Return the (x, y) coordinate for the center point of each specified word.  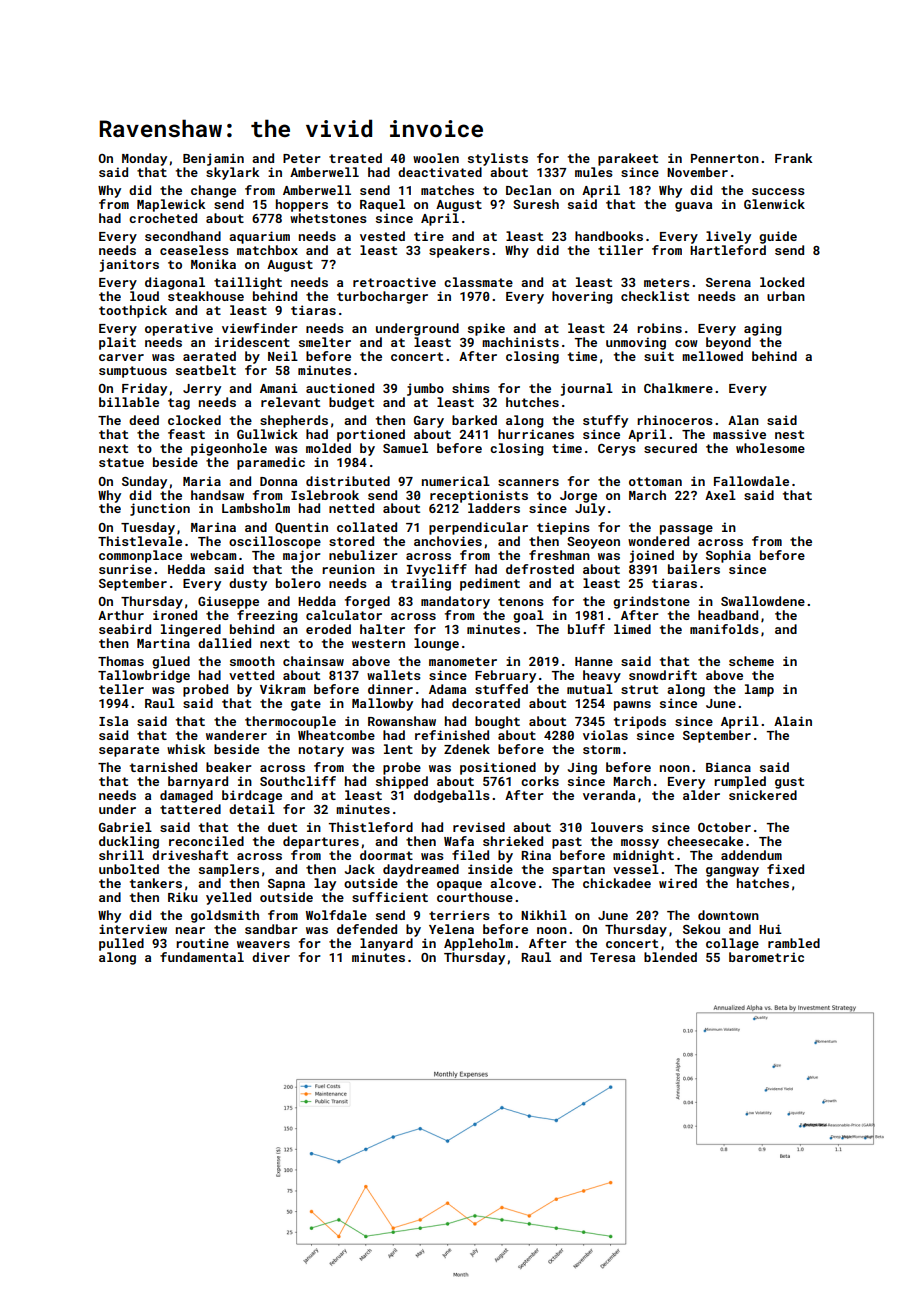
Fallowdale (751, 481)
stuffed (501, 689)
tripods (640, 722)
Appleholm (478, 944)
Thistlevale (140, 541)
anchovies (448, 541)
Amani (279, 388)
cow (686, 343)
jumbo (425, 389)
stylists (498, 159)
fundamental (202, 957)
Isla (113, 721)
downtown (728, 915)
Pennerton (725, 158)
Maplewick (171, 205)
